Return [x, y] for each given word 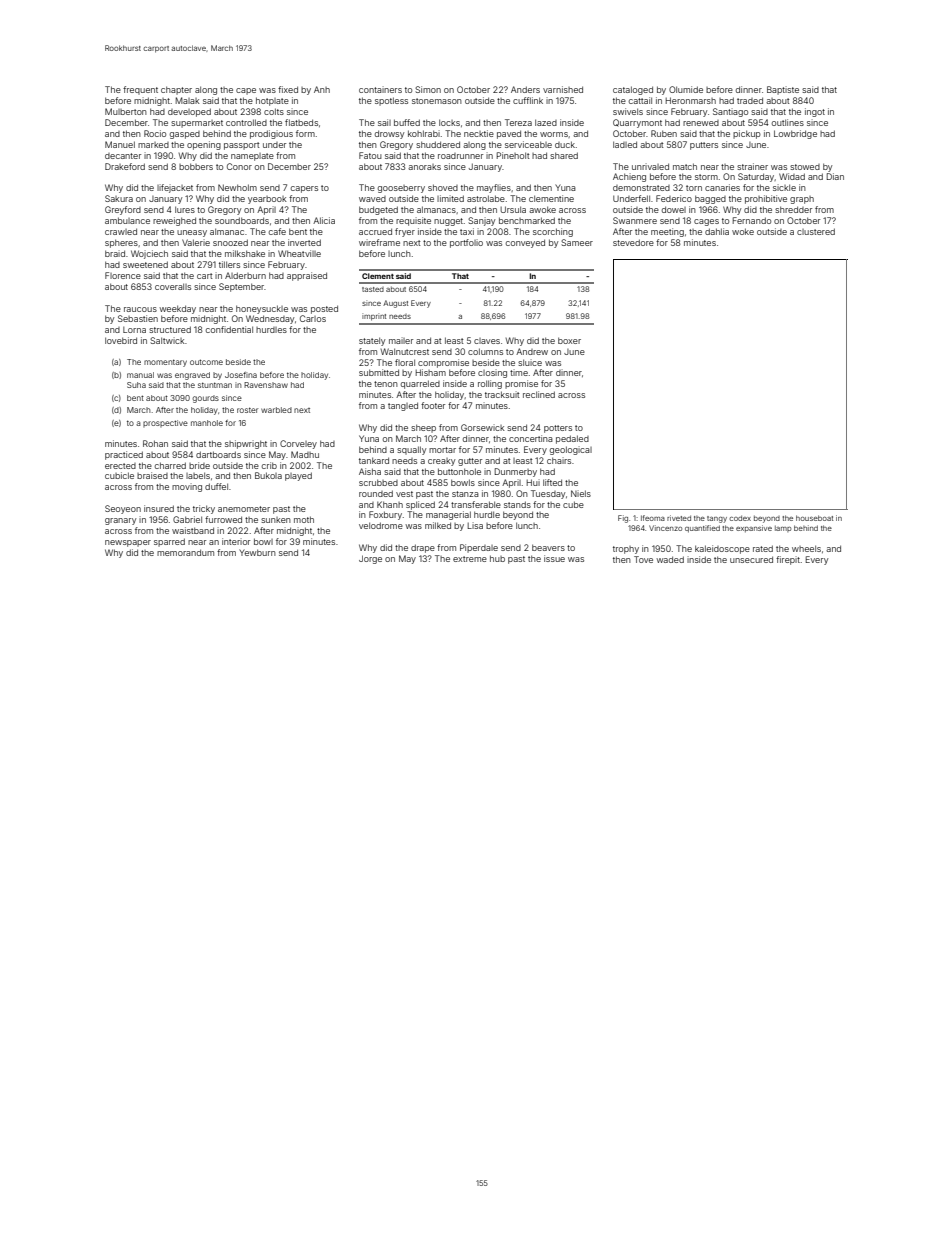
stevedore [633, 242]
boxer [569, 340]
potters [558, 429]
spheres [121, 243]
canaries [722, 187]
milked [438, 525]
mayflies [494, 188]
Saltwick [167, 340]
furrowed [223, 519]
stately [372, 341]
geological [571, 450]
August [395, 304]
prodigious [271, 134]
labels [198, 475]
